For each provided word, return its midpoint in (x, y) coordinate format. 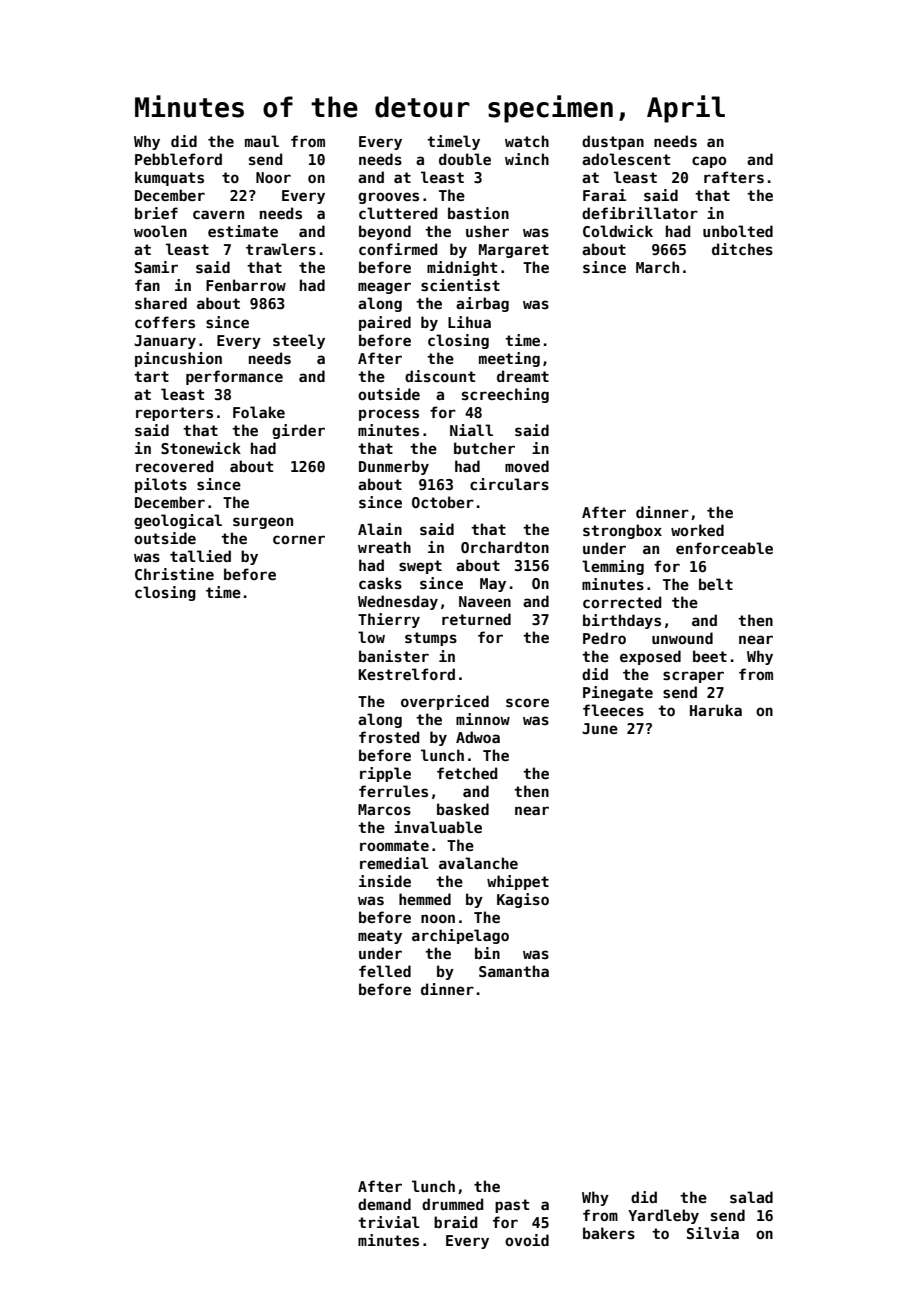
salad (751, 1197)
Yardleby (663, 1216)
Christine (174, 574)
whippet (518, 882)
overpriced (445, 702)
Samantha (514, 971)
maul (262, 141)
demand (384, 1204)
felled (385, 971)
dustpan (613, 142)
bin (487, 953)
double (465, 159)
